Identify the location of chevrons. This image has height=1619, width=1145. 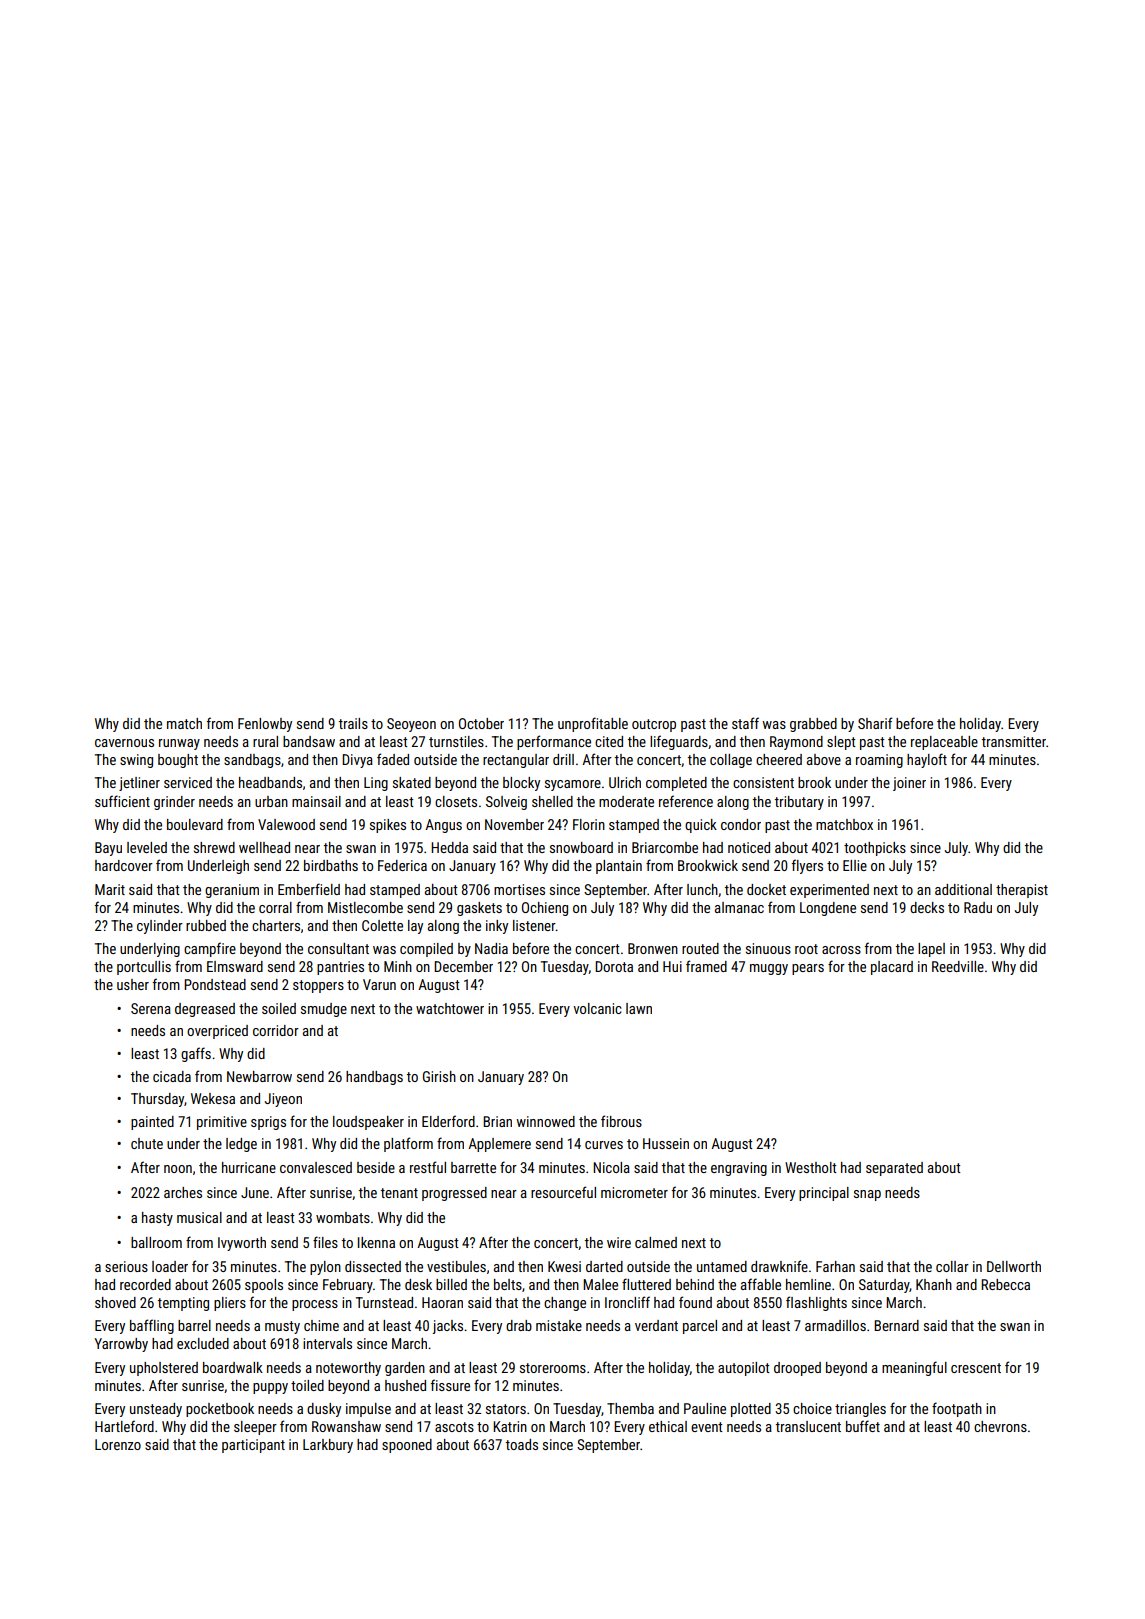
(1000, 1426).
